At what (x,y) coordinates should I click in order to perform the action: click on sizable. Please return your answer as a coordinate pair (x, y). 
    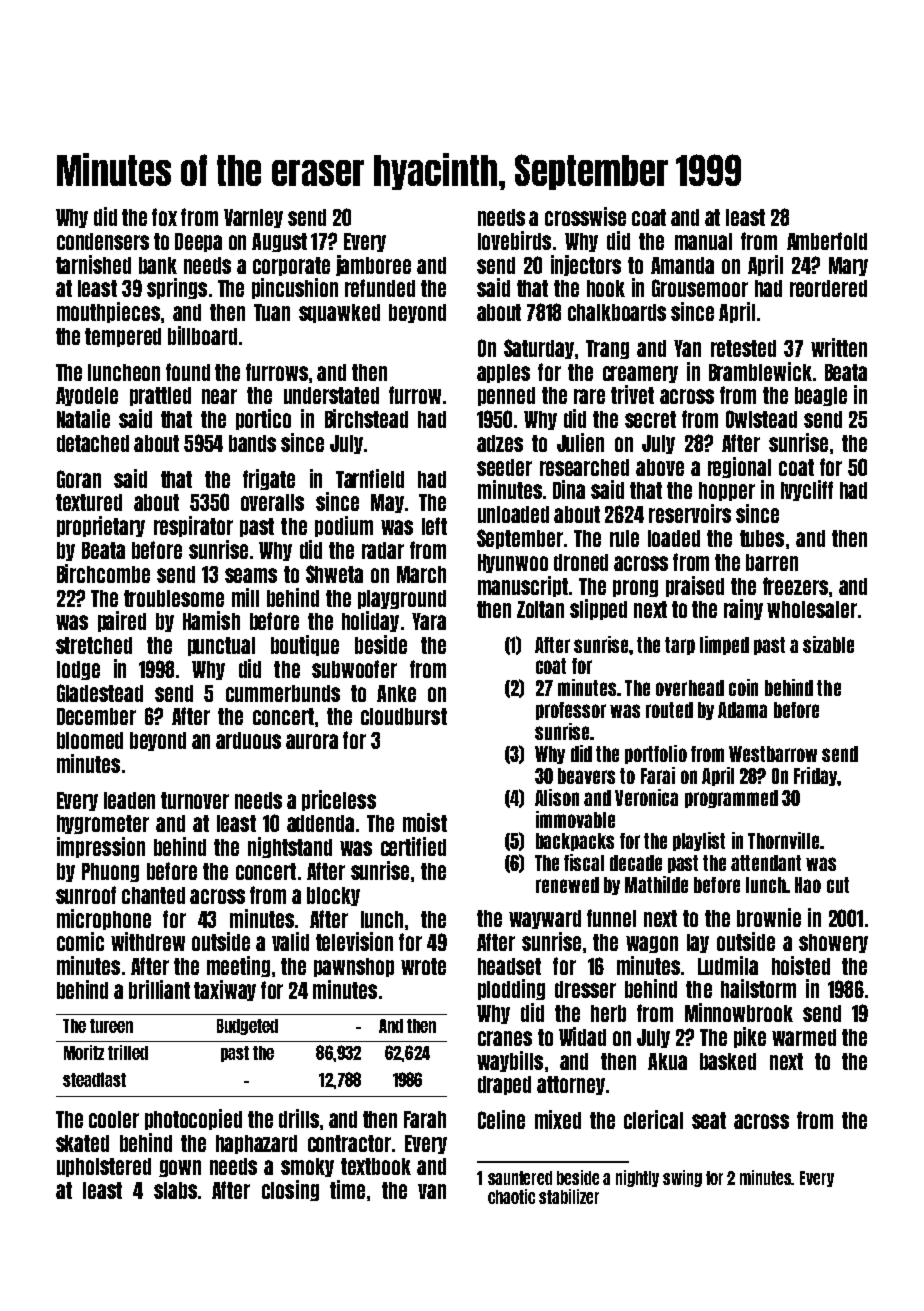
    Looking at the image, I should click on (828, 644).
